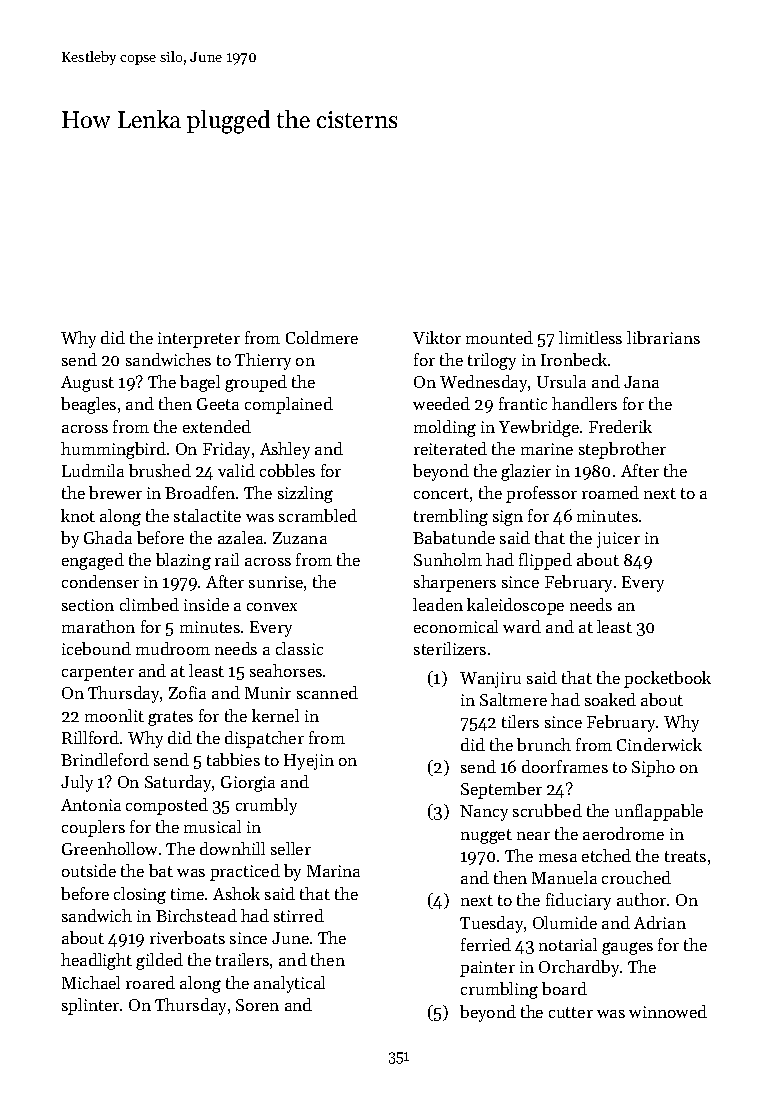 Image resolution: width=776 pixels, height=1101 pixels. What do you see at coordinates (289, 984) in the document?
I see `analytical` at bounding box center [289, 984].
